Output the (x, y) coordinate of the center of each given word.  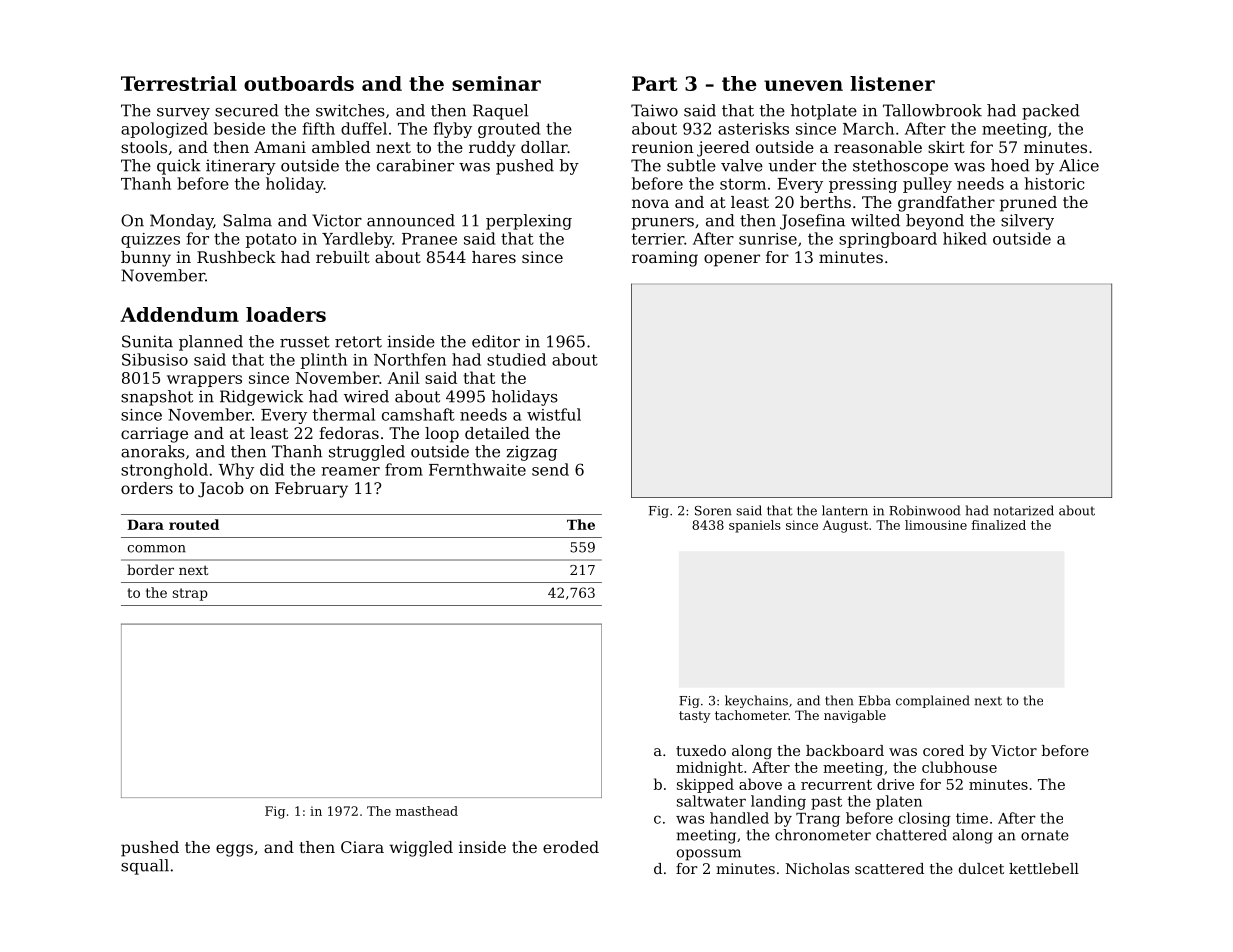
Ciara (362, 847)
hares (494, 257)
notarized (1024, 510)
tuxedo (701, 750)
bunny (146, 259)
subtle (691, 165)
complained (933, 701)
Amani (280, 147)
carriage (154, 435)
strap (190, 594)
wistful (554, 414)
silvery (1027, 222)
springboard (888, 240)
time (972, 818)
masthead (427, 811)
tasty (695, 717)
